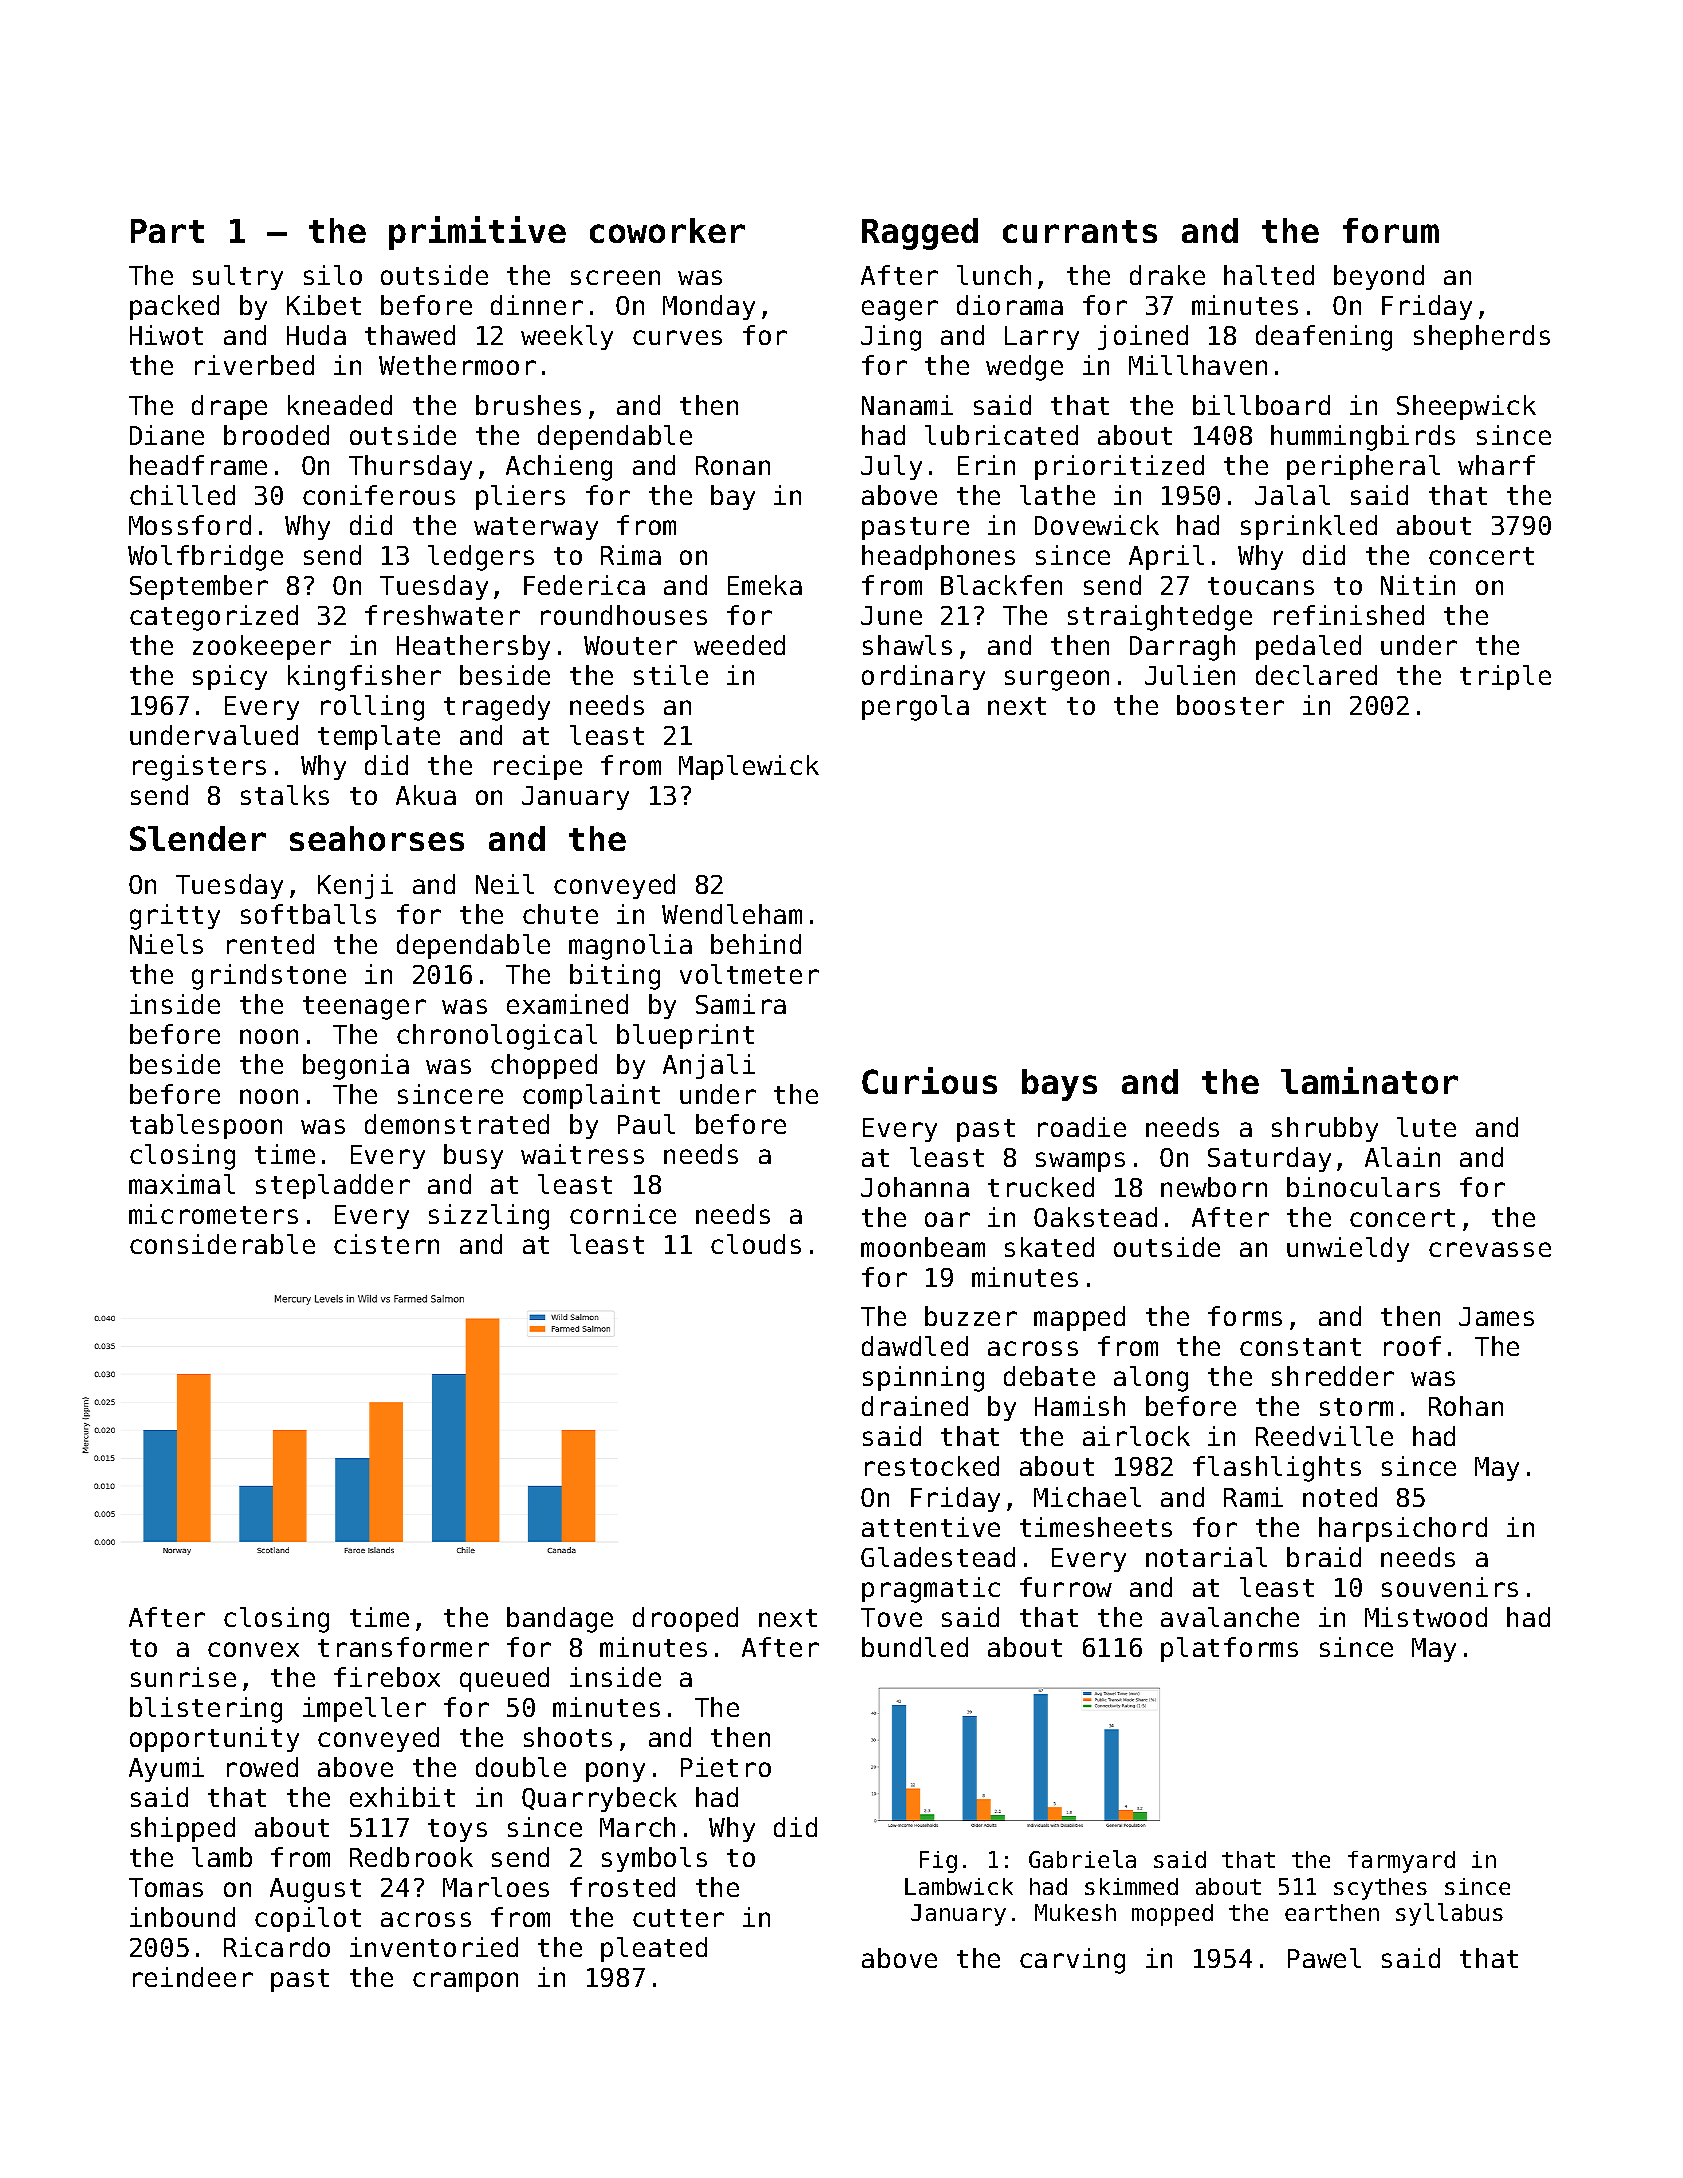 Image resolution: width=1683 pixels, height=2178 pixels. What do you see at coordinates (1391, 230) in the screenshot?
I see `forum` at bounding box center [1391, 230].
